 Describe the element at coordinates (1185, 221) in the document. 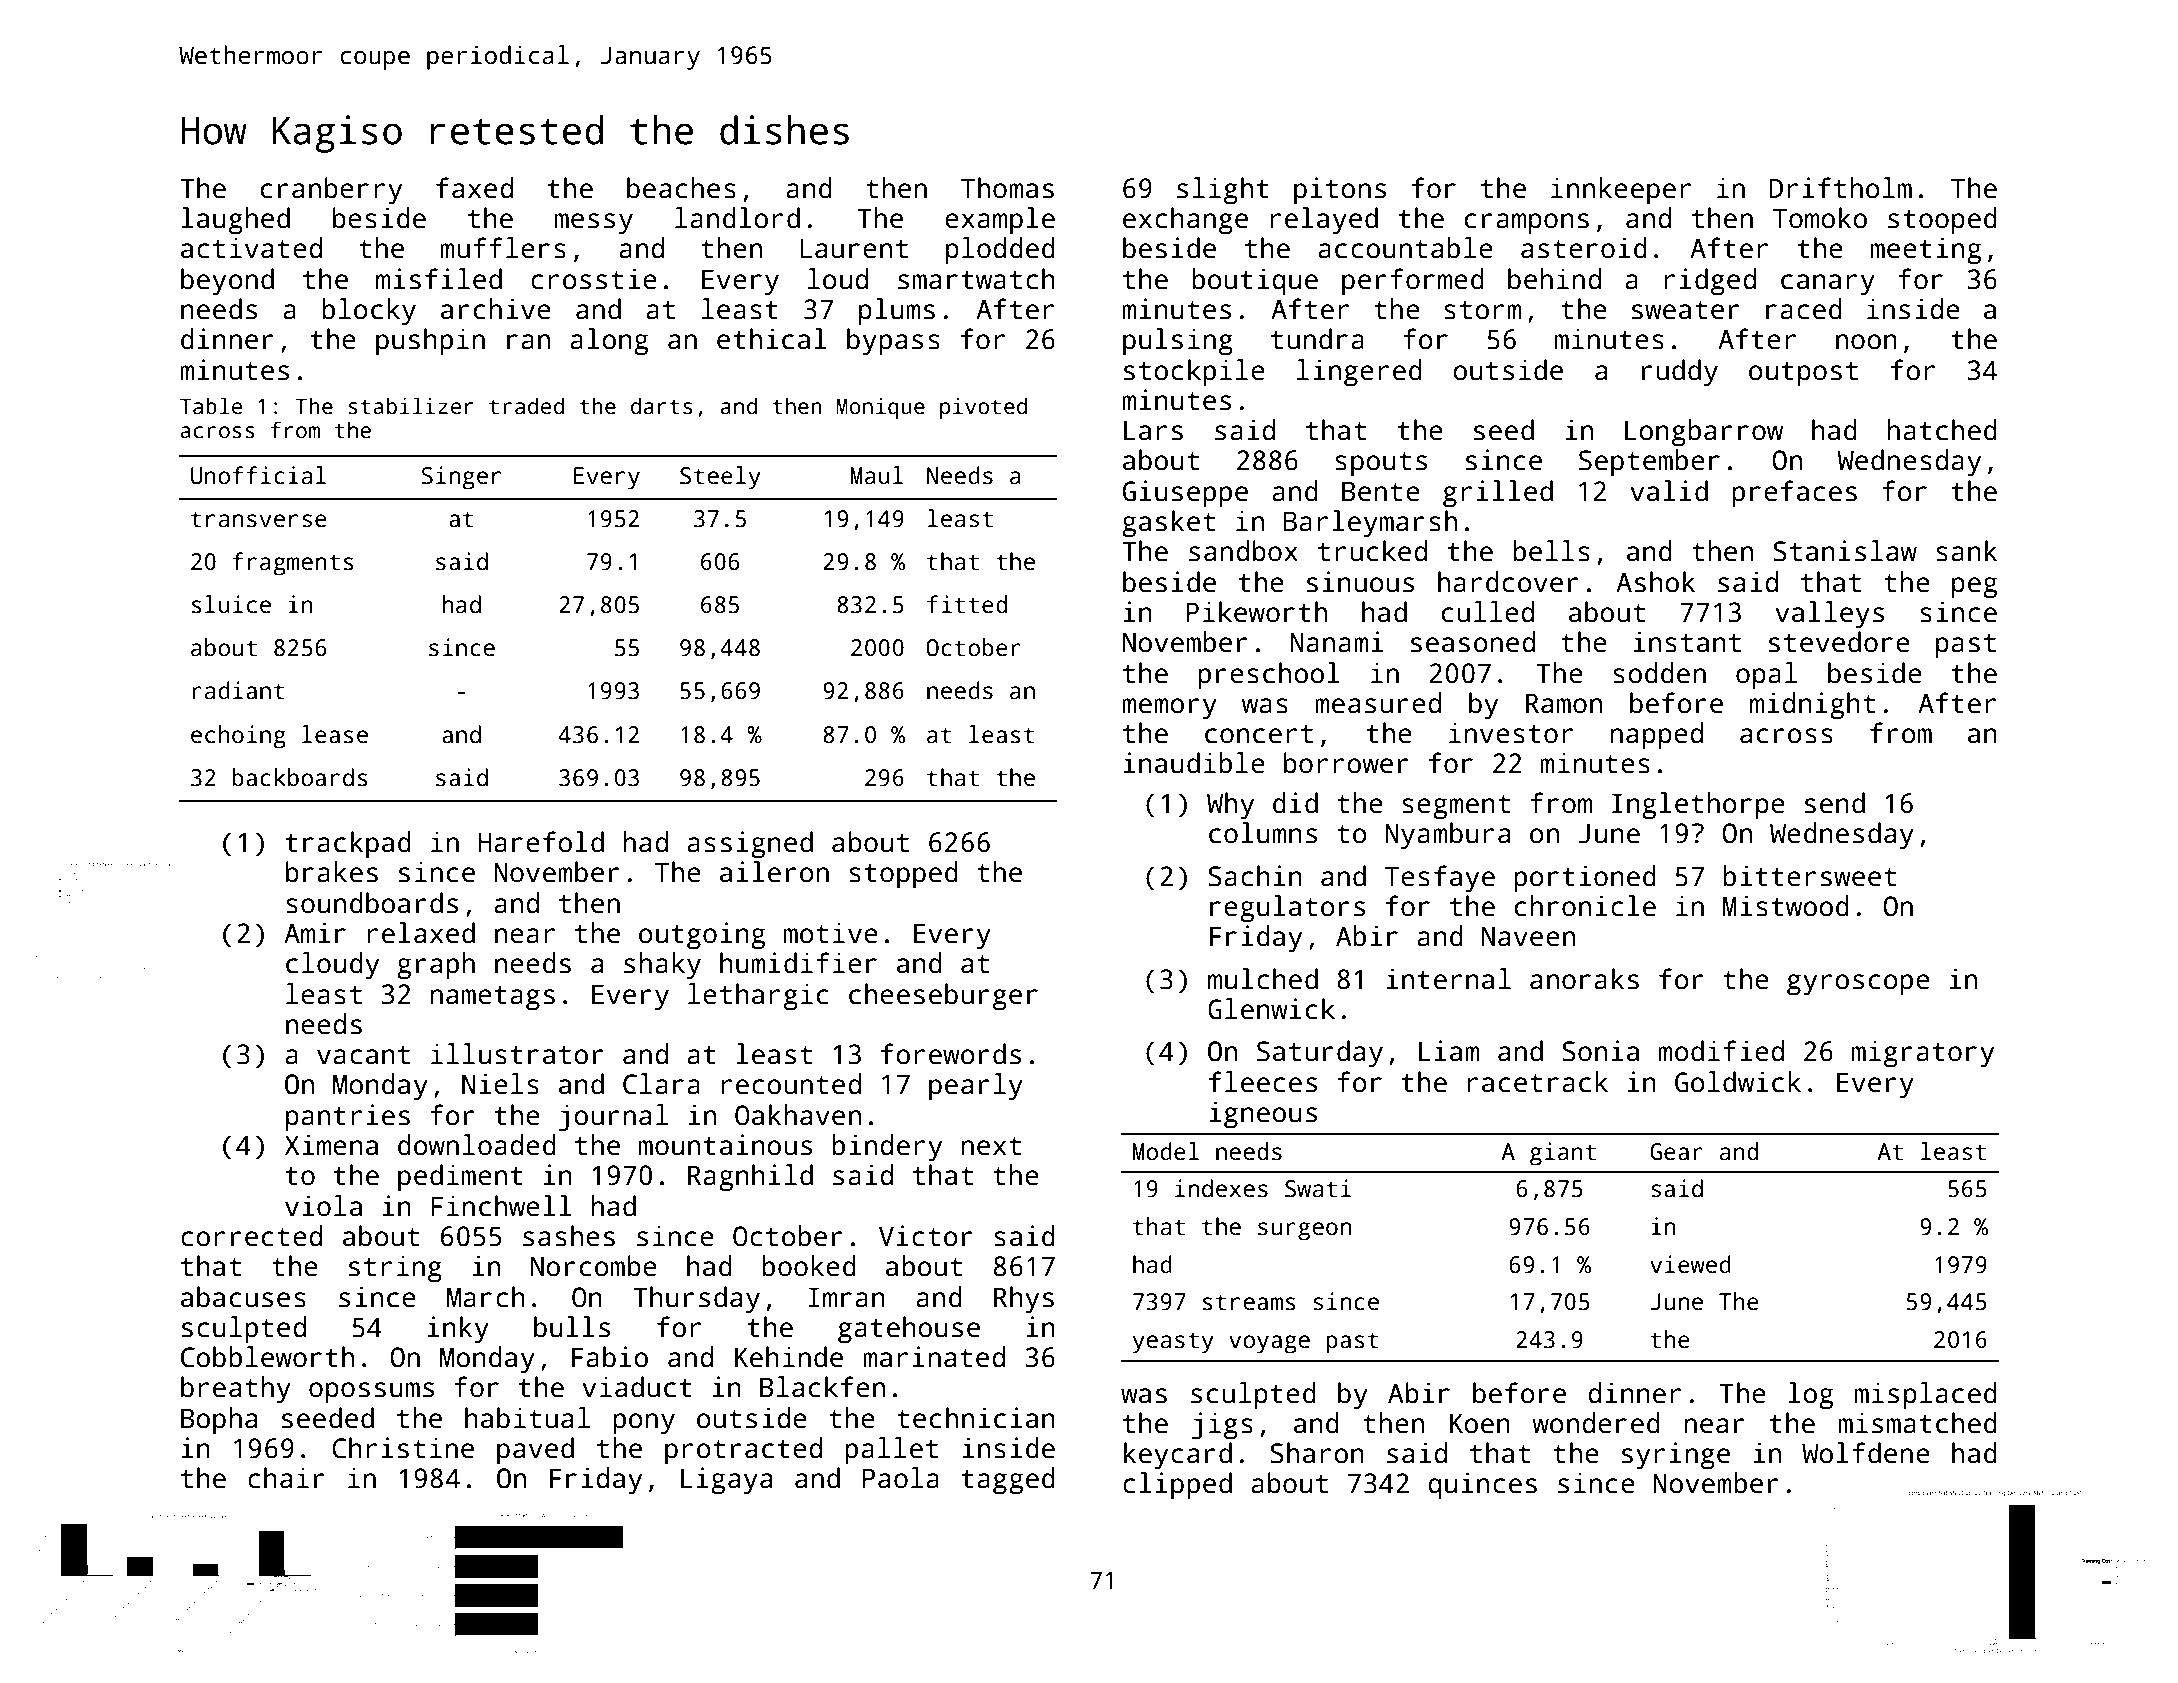

I see `exchange` at that location.
